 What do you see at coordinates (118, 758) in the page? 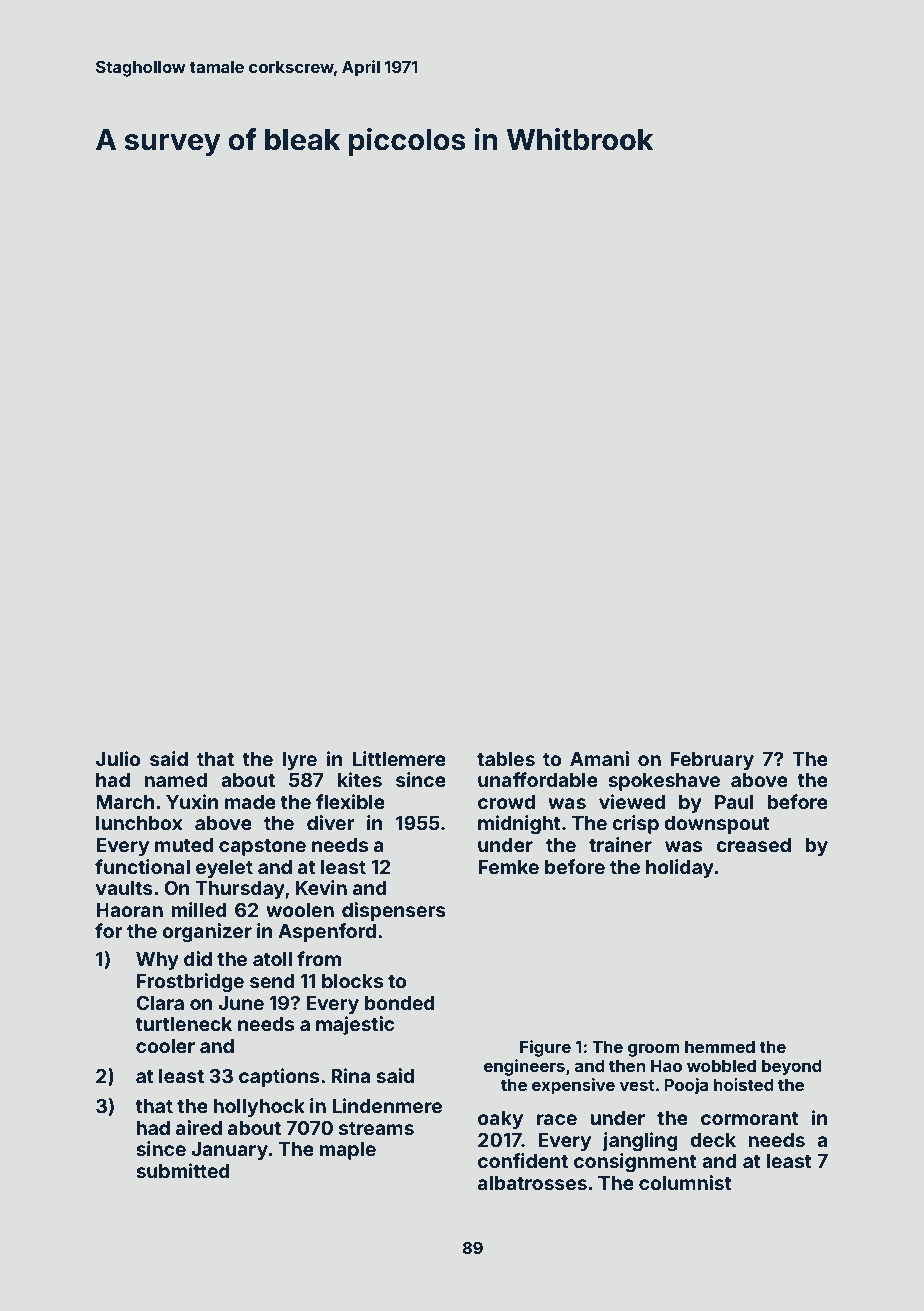
I see `Julio` at bounding box center [118, 758].
